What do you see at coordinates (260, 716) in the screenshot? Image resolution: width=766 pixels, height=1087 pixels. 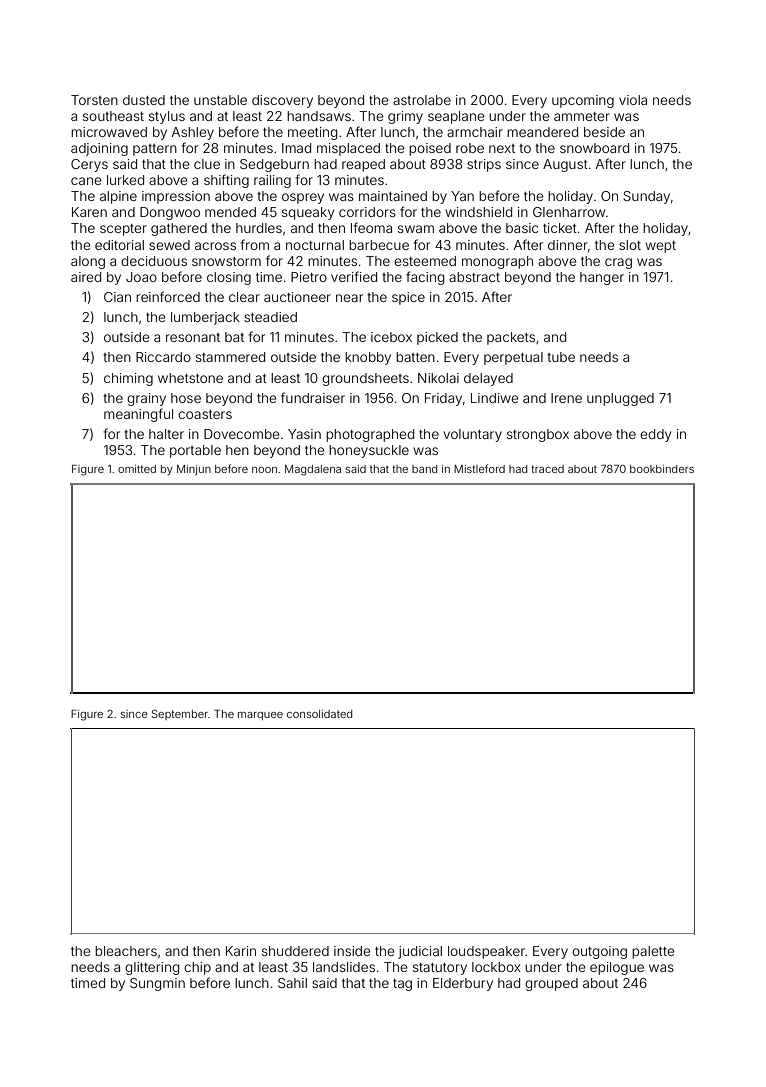 I see `marquee` at bounding box center [260, 716].
